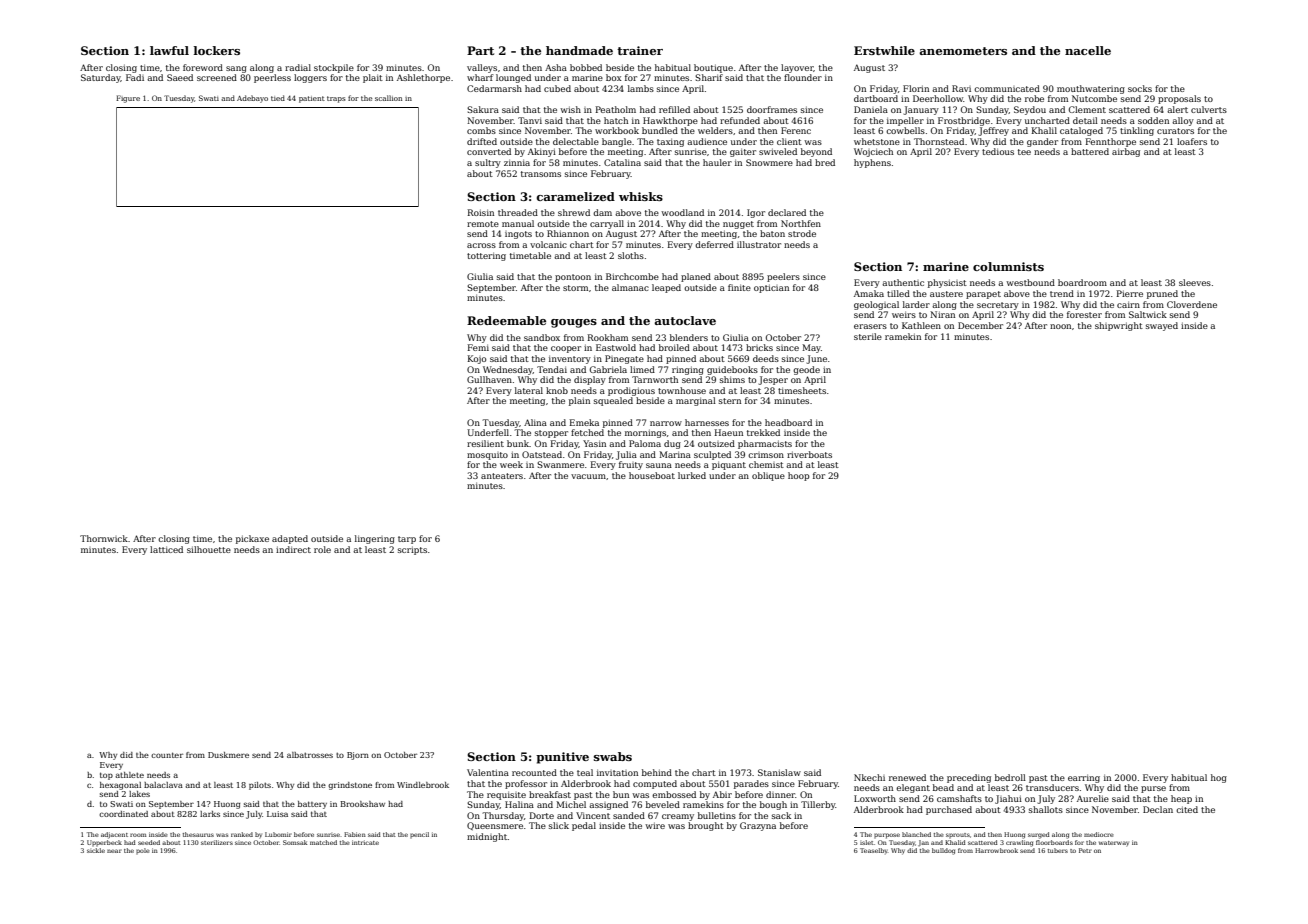 This page has width=1308, height=924. Describe the element at coordinates (481, 212) in the page. I see `Roisin` at that location.
